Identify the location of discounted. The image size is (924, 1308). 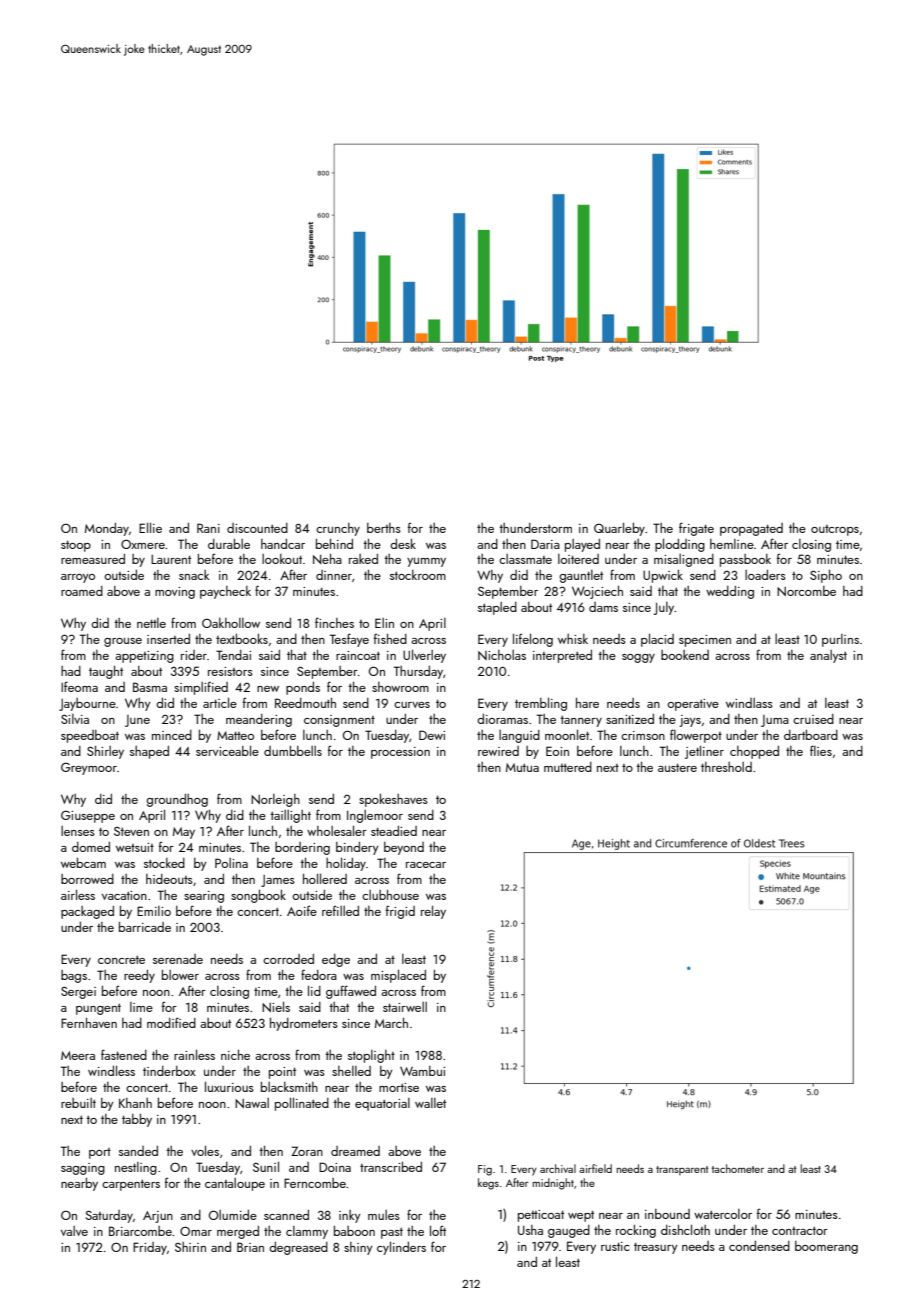
(257, 528).
